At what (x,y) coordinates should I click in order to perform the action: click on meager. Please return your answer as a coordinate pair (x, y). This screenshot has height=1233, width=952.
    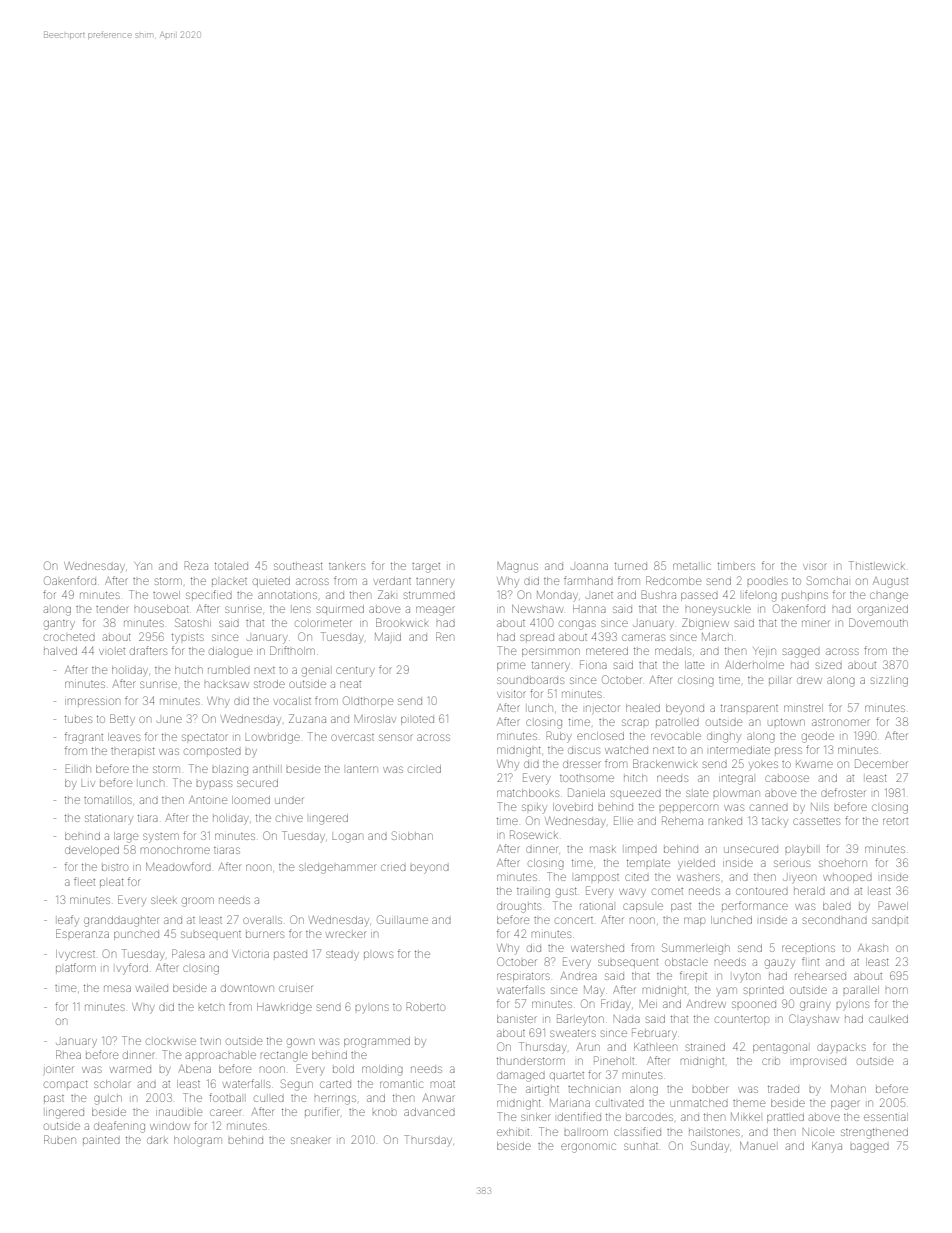
    Looking at the image, I should click on (435, 611).
